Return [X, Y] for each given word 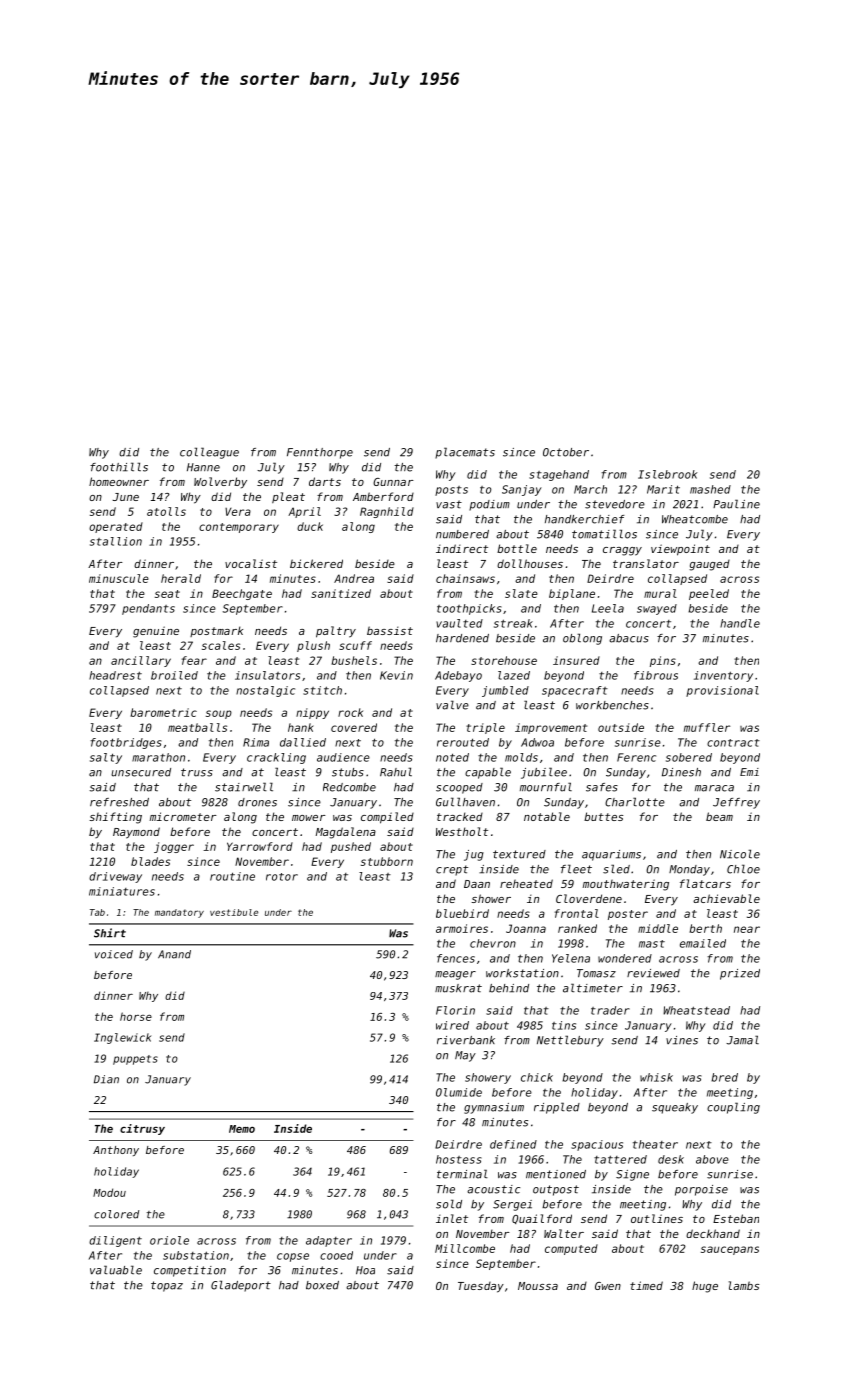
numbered [462, 534]
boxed [322, 1285]
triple [485, 728]
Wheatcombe [695, 519]
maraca [714, 788]
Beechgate [242, 594]
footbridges [125, 743]
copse [293, 1257]
